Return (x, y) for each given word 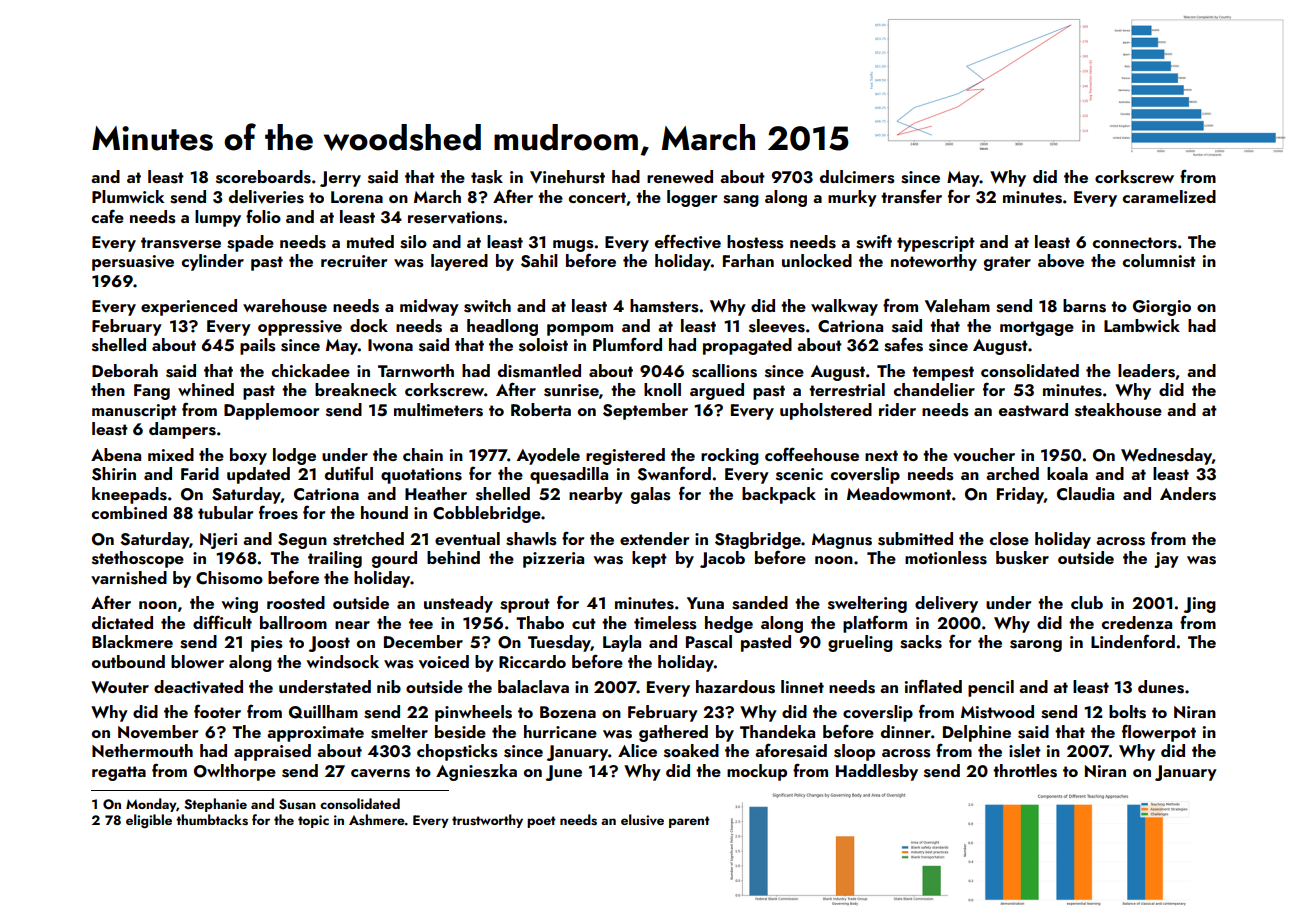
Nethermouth (142, 750)
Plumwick (128, 196)
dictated (122, 622)
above (1061, 261)
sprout (525, 605)
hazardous (735, 687)
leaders (1146, 371)
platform (875, 624)
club (1087, 602)
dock (369, 325)
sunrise (571, 390)
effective (688, 241)
